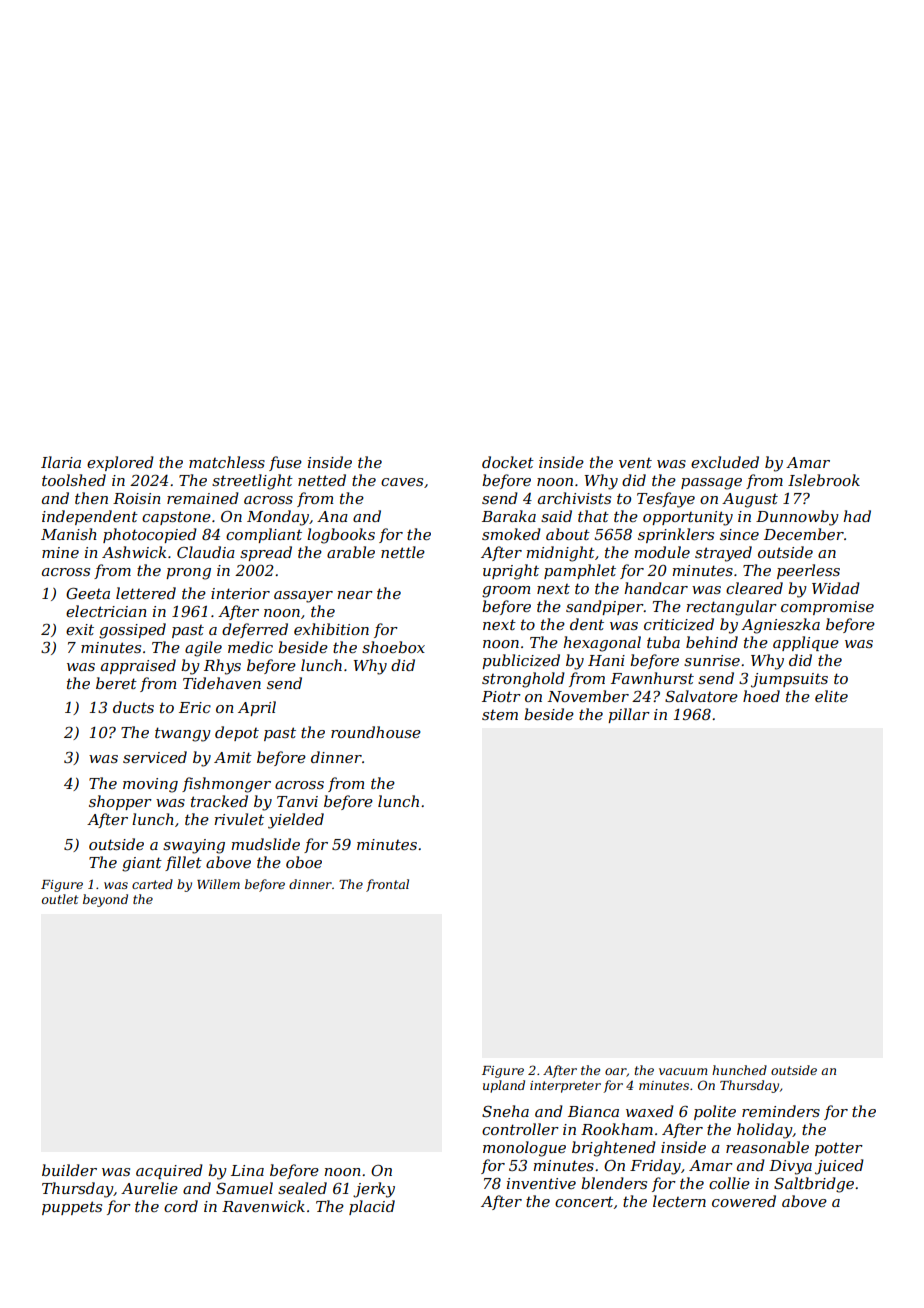 The width and height of the screenshot is (924, 1308). What do you see at coordinates (181, 1206) in the screenshot?
I see `cord` at bounding box center [181, 1206].
